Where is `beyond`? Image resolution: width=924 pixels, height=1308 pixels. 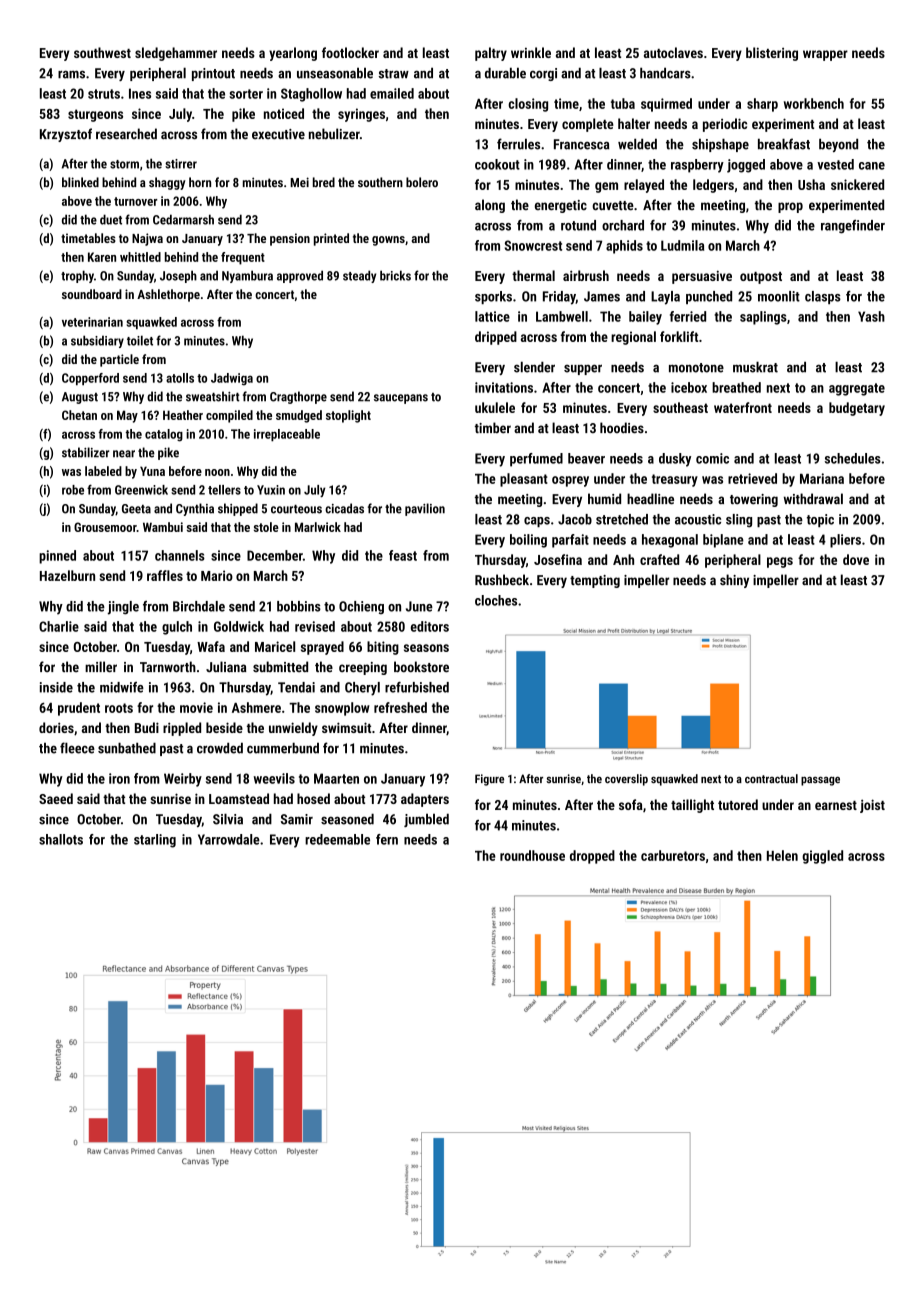
beyond is located at coordinates (838, 145).
